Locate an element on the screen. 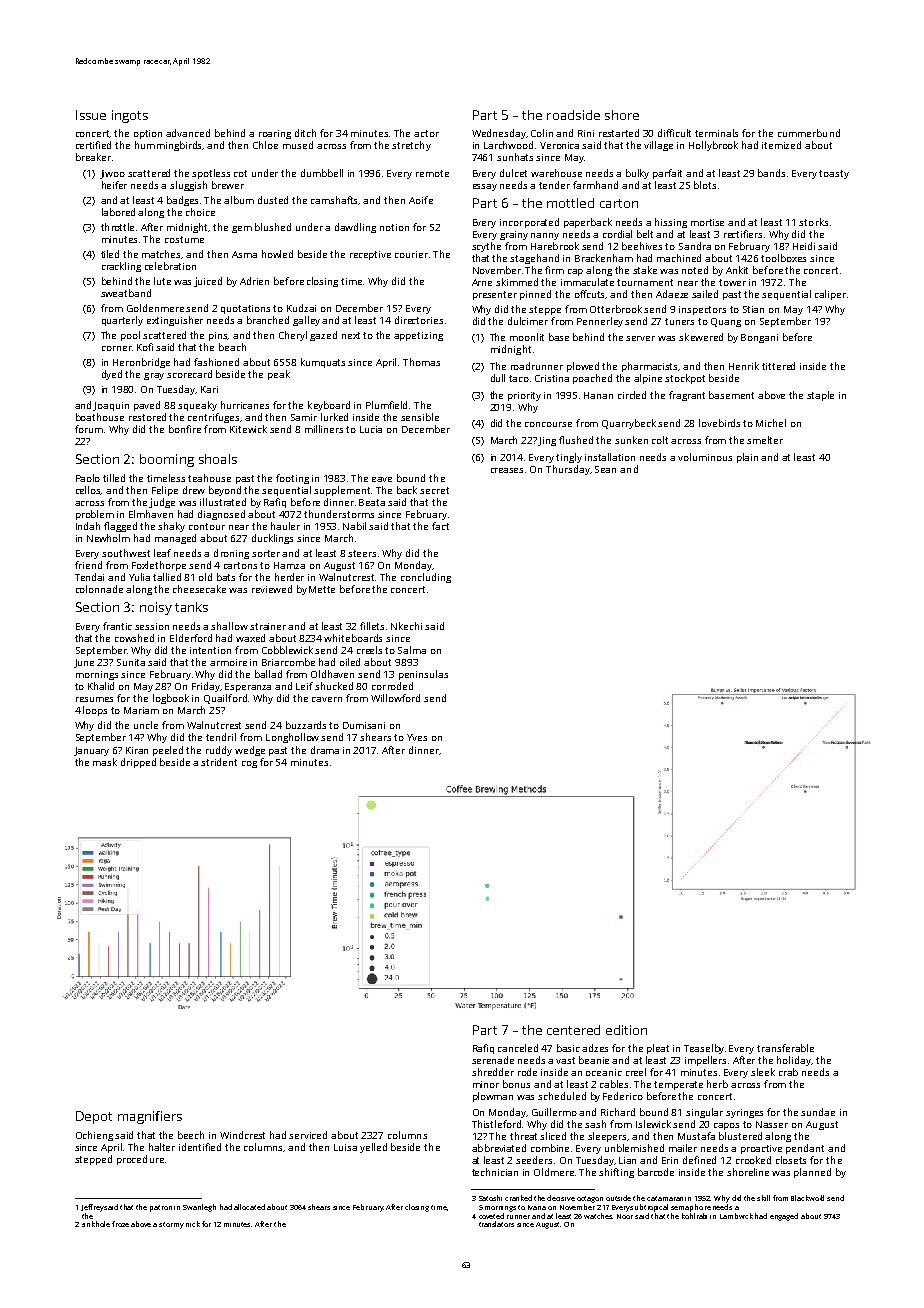 The width and height of the screenshot is (924, 1308). Oldhaven is located at coordinates (332, 674).
